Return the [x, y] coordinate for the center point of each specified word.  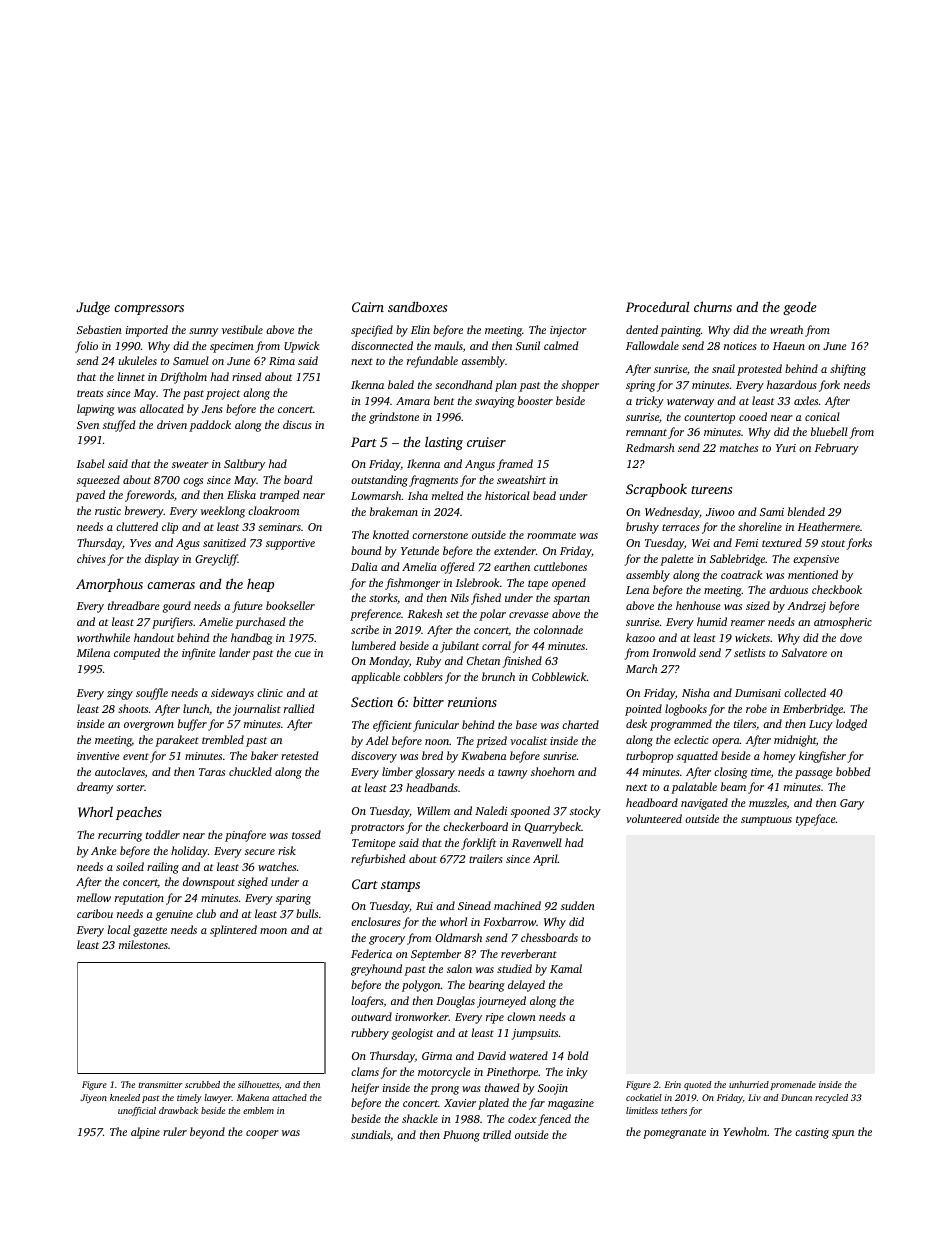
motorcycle [444, 1073]
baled [401, 384]
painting [680, 331]
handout [154, 637]
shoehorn [553, 771]
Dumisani [758, 693]
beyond [207, 1133]
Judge [93, 308]
